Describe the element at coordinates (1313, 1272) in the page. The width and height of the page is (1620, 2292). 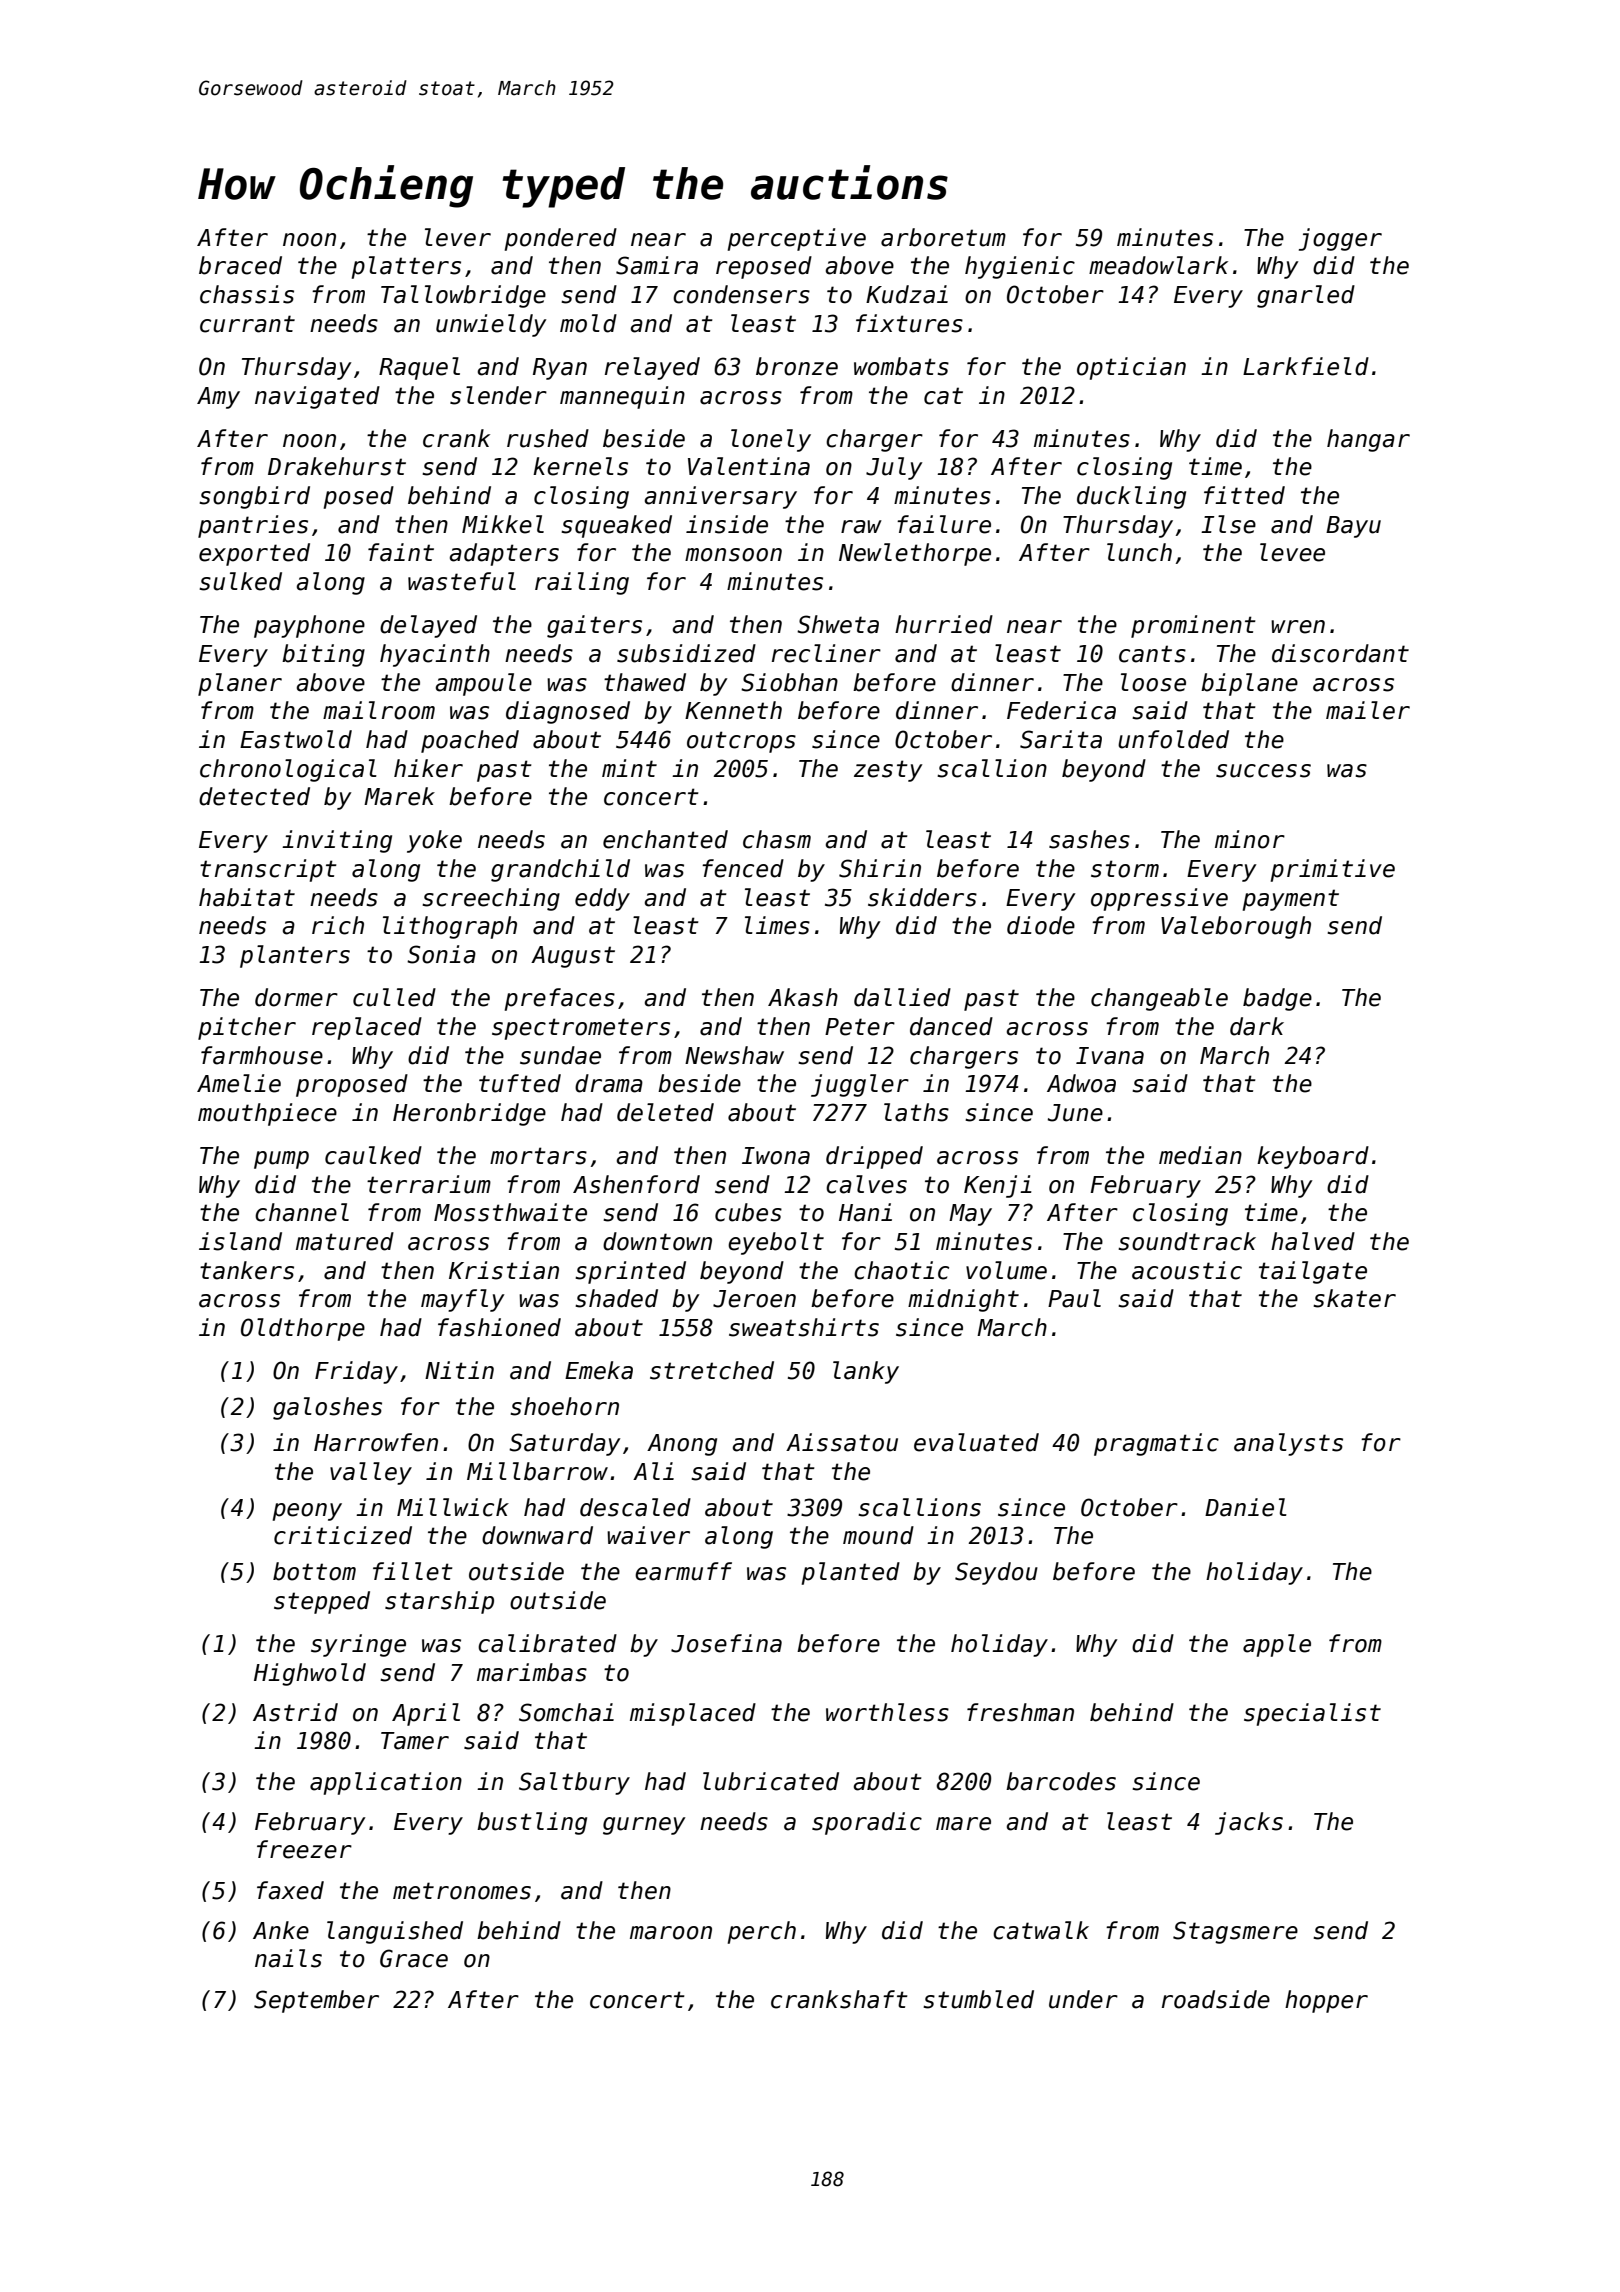
I see `tailgate` at that location.
